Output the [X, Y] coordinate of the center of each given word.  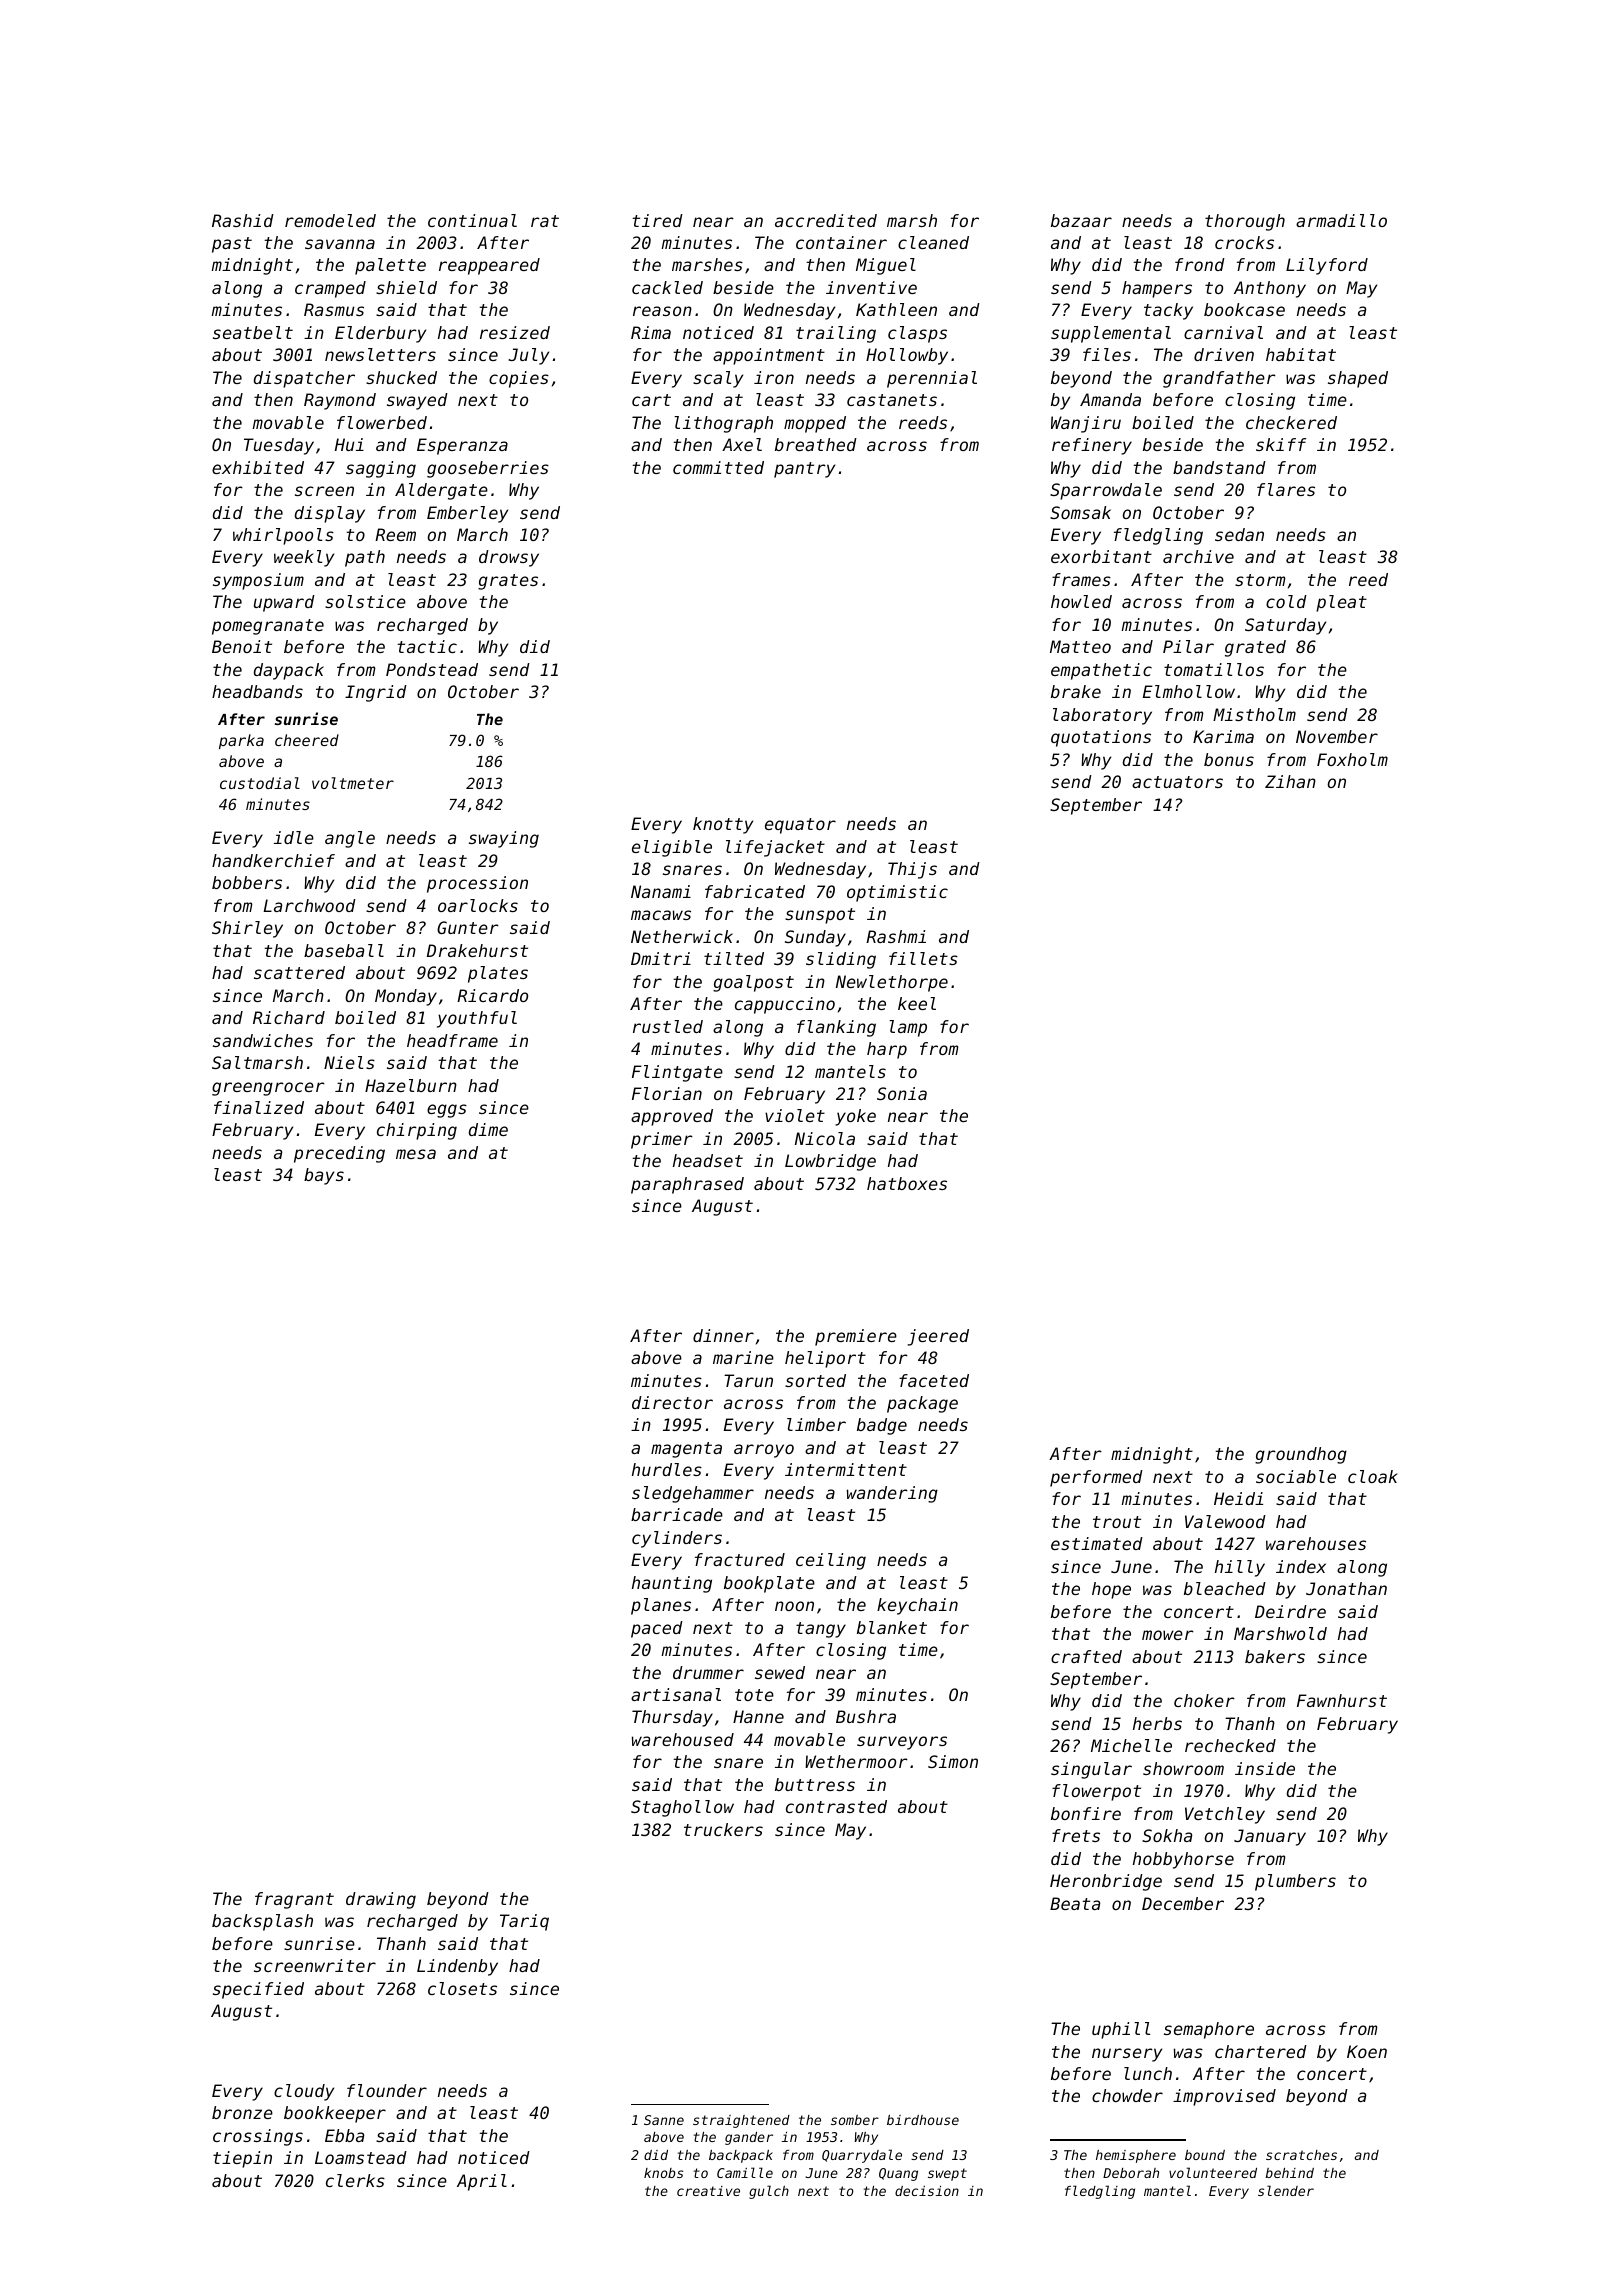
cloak [1373, 1476]
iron [774, 377]
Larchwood [309, 905]
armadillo [1341, 220]
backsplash [262, 1922]
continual [472, 220]
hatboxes [907, 1183]
